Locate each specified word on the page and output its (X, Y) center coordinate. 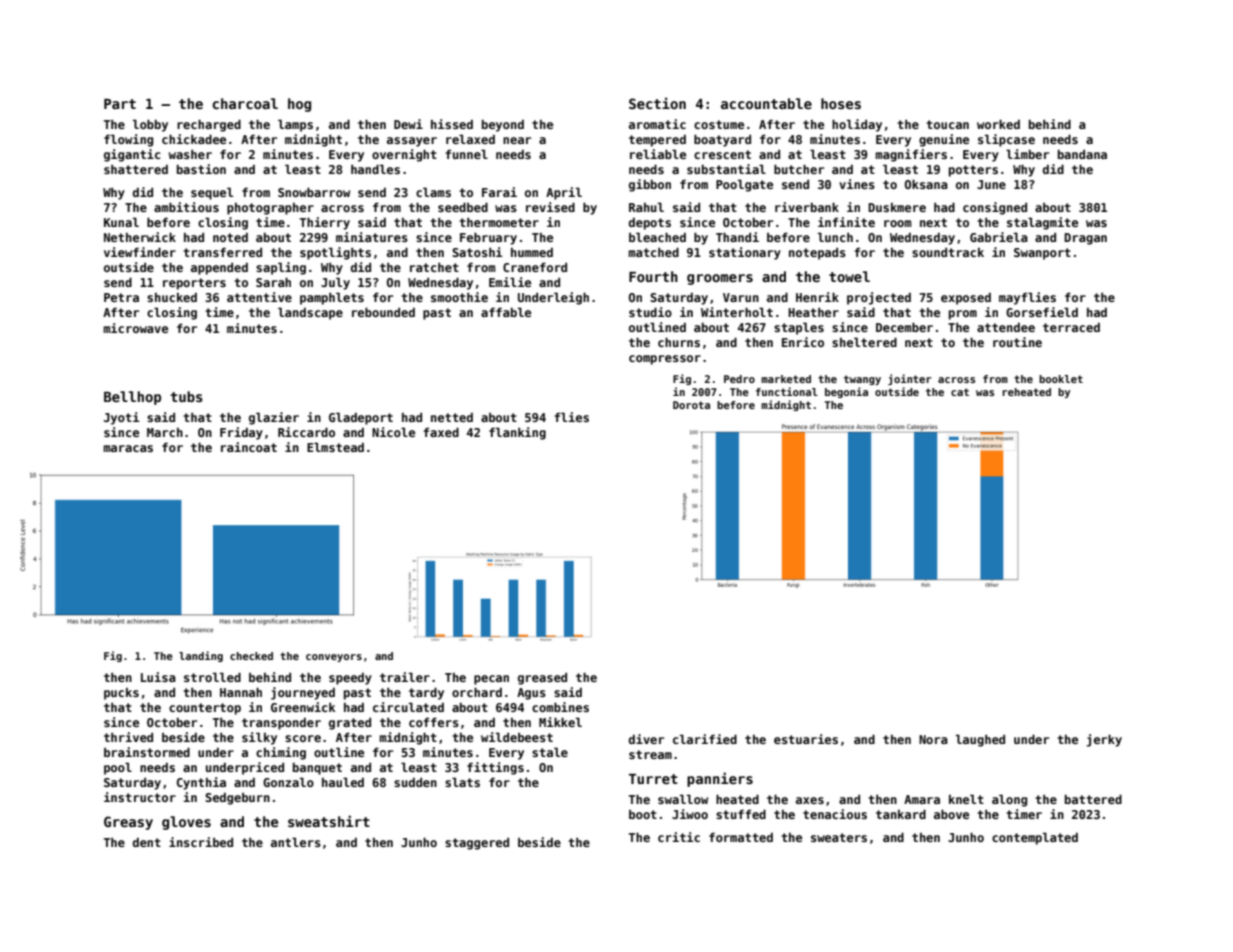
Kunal (121, 222)
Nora (933, 739)
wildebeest (517, 737)
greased (542, 679)
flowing (128, 140)
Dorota (691, 405)
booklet (1061, 379)
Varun (741, 297)
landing (201, 656)
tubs (186, 396)
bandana (1082, 154)
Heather (813, 312)
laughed (980, 740)
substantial (726, 169)
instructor (140, 797)
